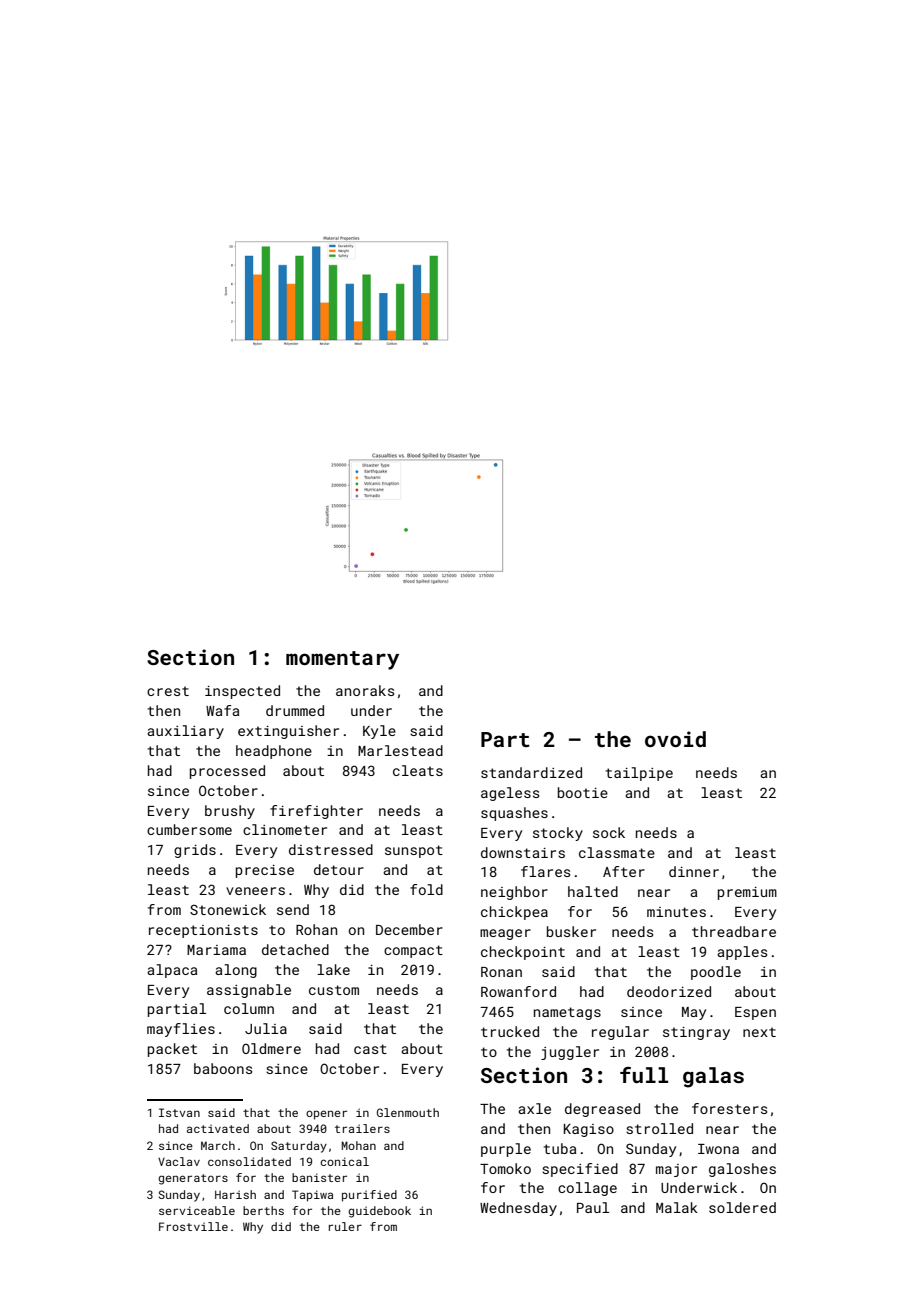 Image resolution: width=924 pixels, height=1311 pixels. Describe the element at coordinates (365, 690) in the screenshot. I see `anoraks` at that location.
